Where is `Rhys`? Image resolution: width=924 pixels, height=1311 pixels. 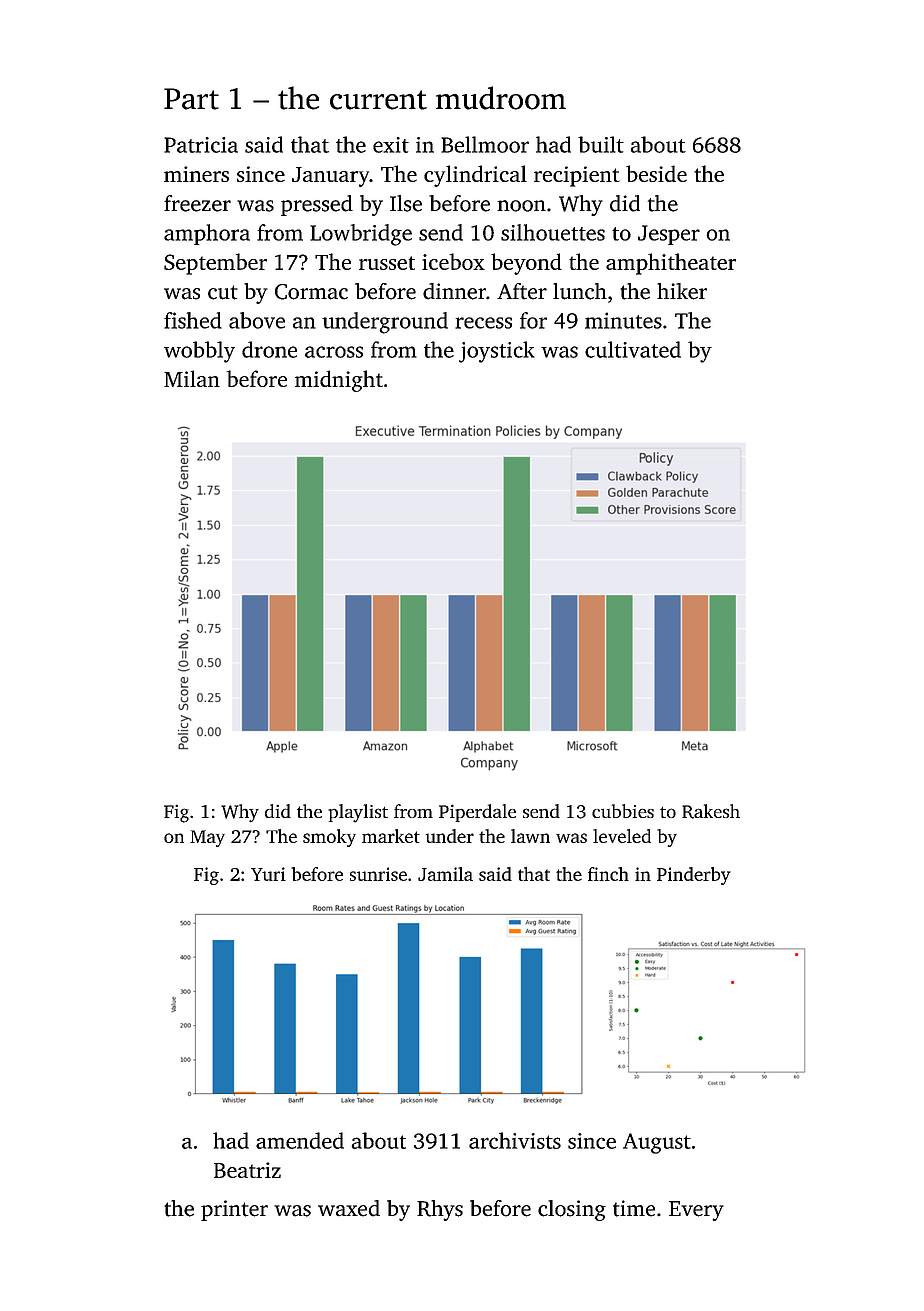
Rhys is located at coordinates (440, 1210).
